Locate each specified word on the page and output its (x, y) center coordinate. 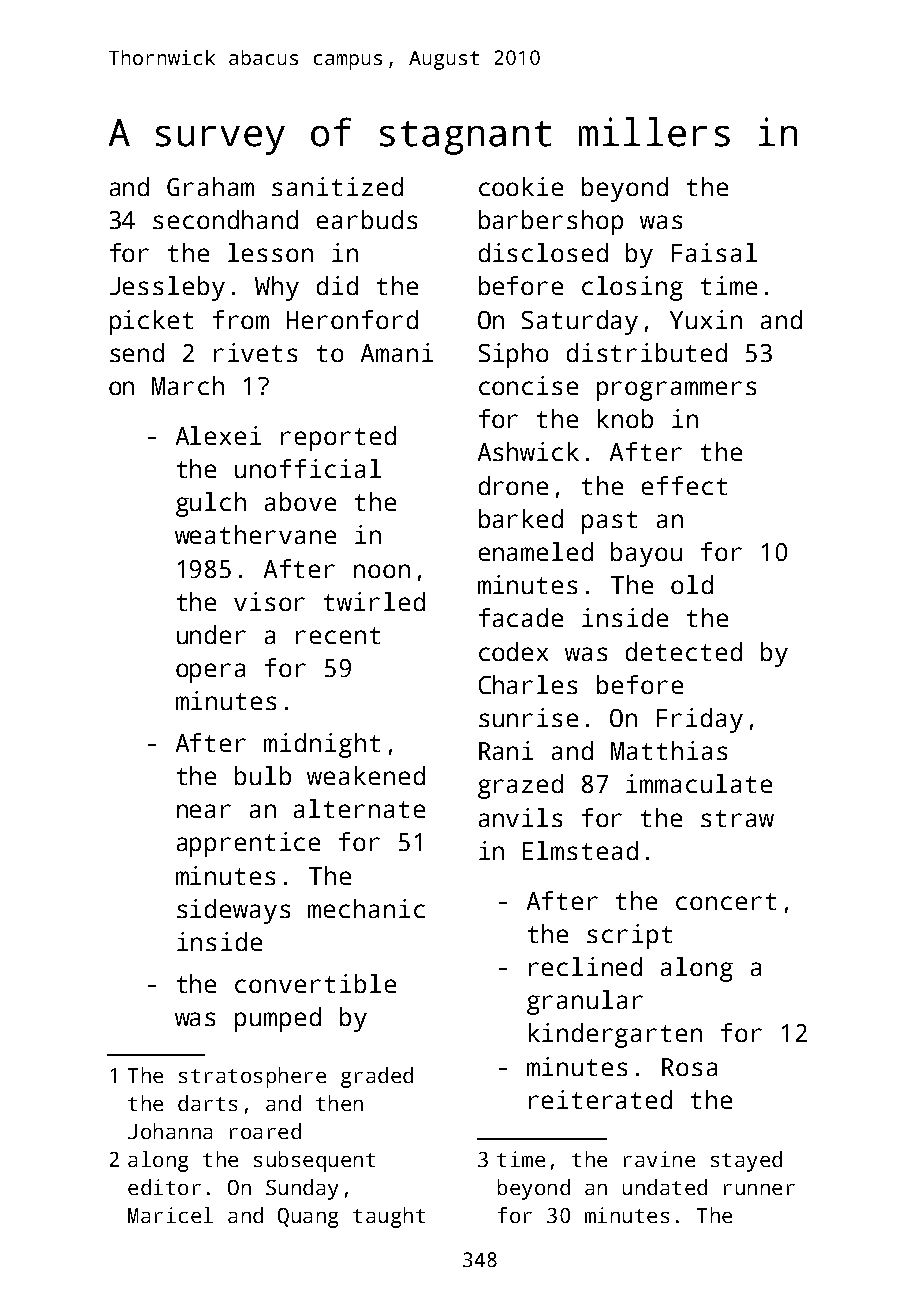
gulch (211, 504)
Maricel (170, 1215)
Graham (210, 186)
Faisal (714, 252)
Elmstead (580, 850)
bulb (263, 775)
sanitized (337, 186)
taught (389, 1217)
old (692, 584)
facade (521, 617)
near (204, 811)
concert (726, 901)
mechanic (366, 908)
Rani (506, 750)
